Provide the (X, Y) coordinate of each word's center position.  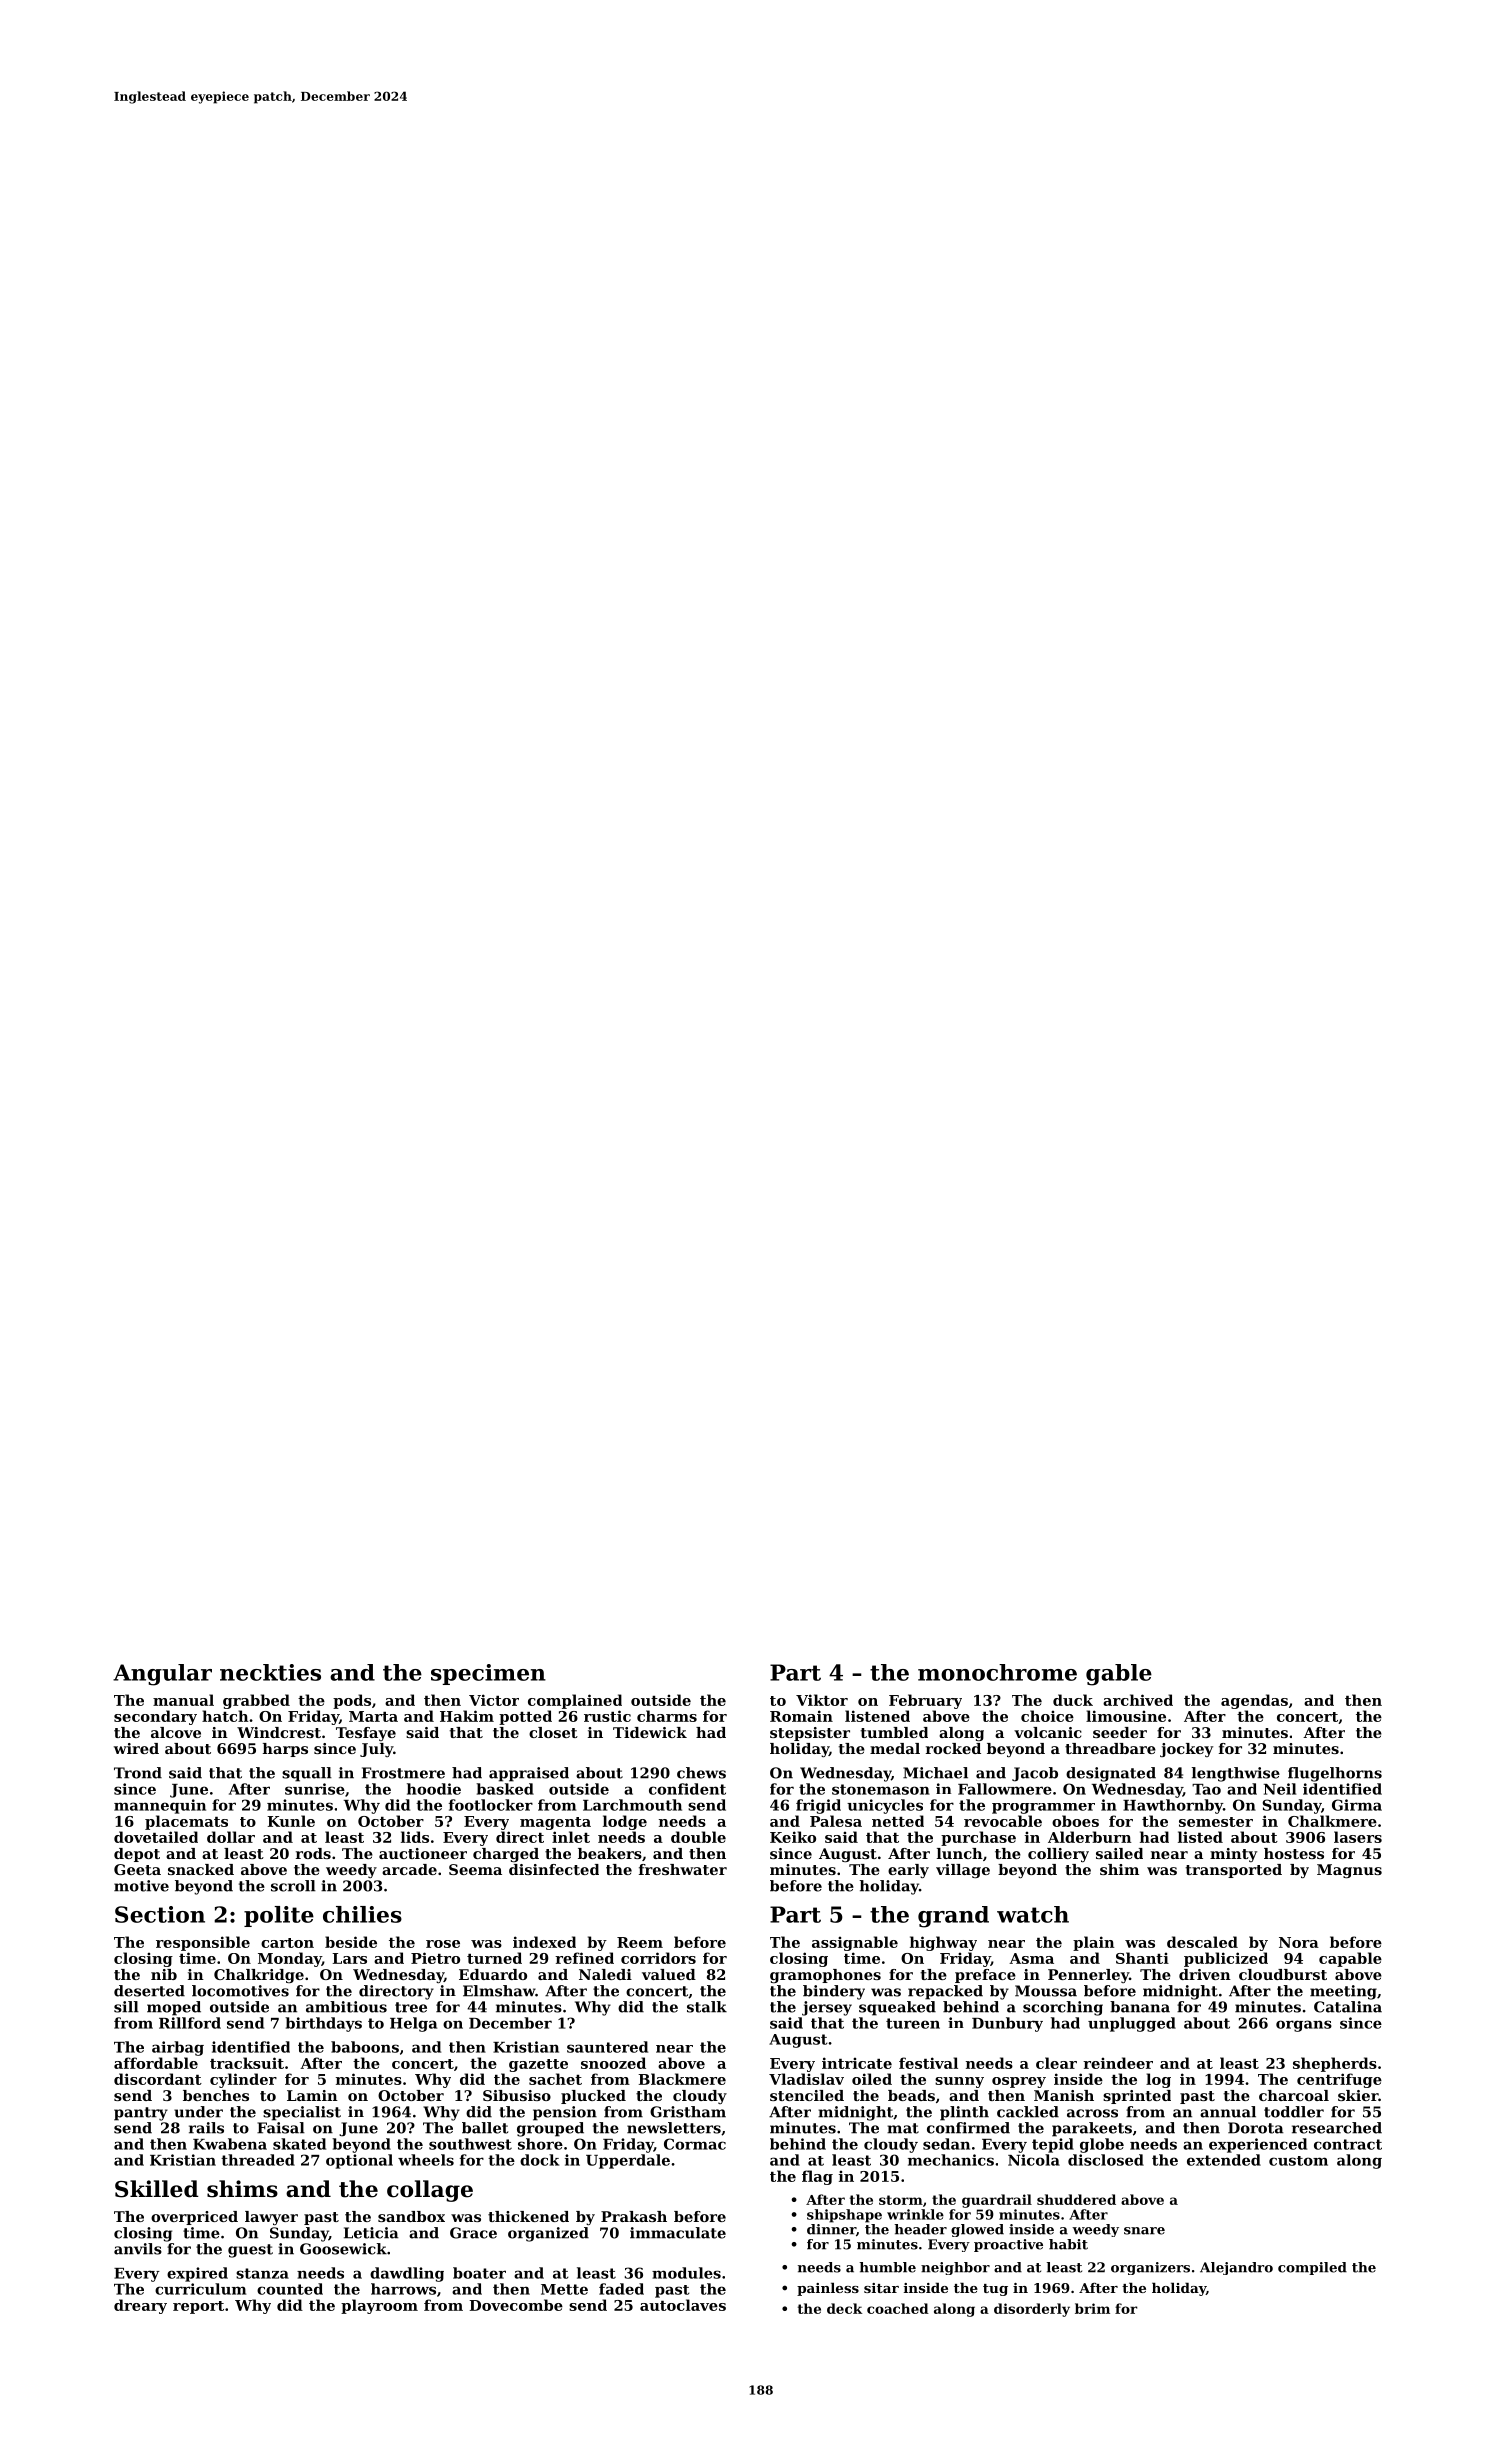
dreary (140, 2306)
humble (887, 2267)
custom (1298, 2161)
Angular (162, 1675)
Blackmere (682, 2079)
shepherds (1335, 2064)
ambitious (346, 2007)
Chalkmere (1332, 1821)
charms (667, 1716)
